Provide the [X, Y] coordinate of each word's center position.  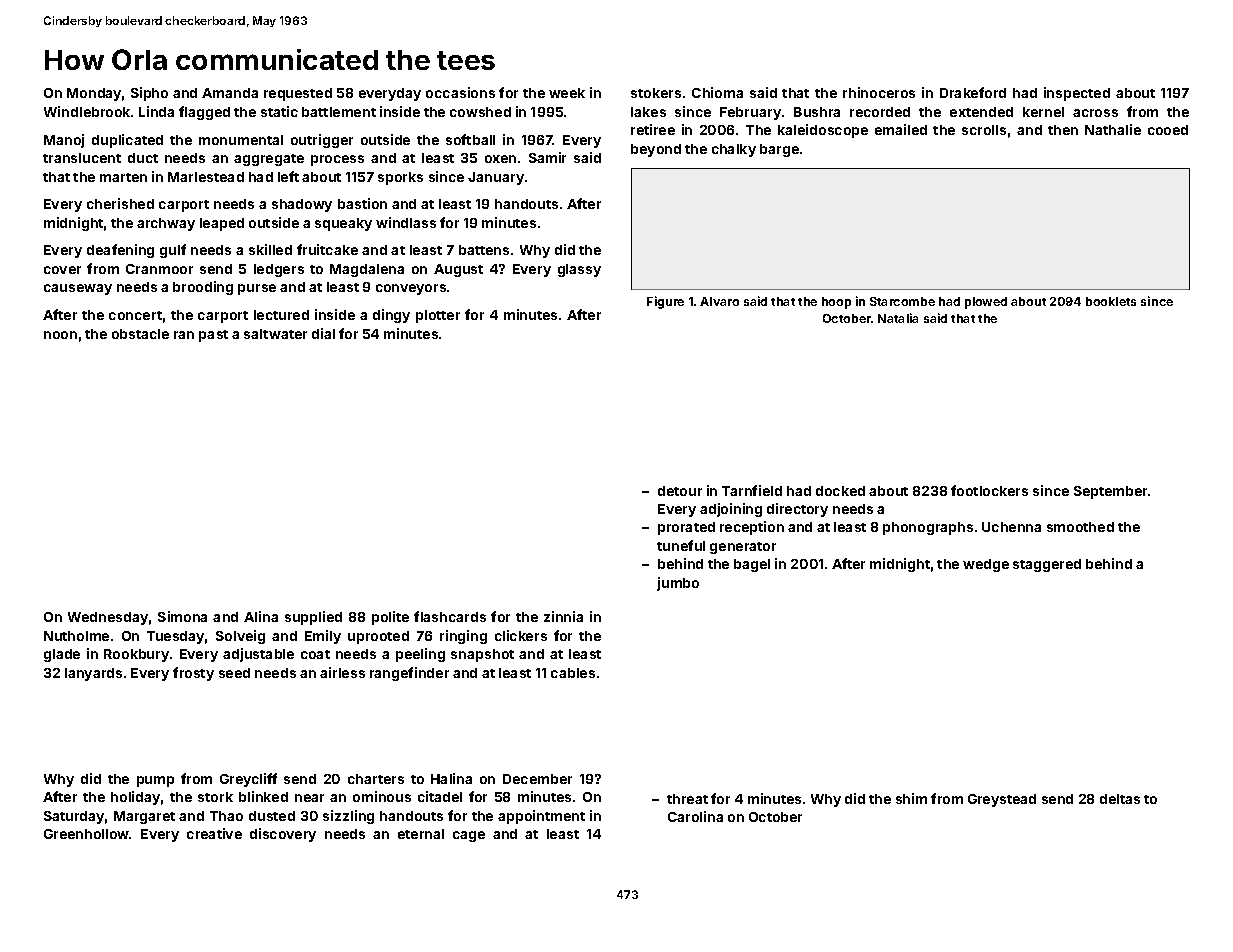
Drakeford [973, 92]
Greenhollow [87, 834]
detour [680, 491]
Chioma [717, 92]
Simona [182, 616]
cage [469, 836]
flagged [204, 113]
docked [840, 491]
